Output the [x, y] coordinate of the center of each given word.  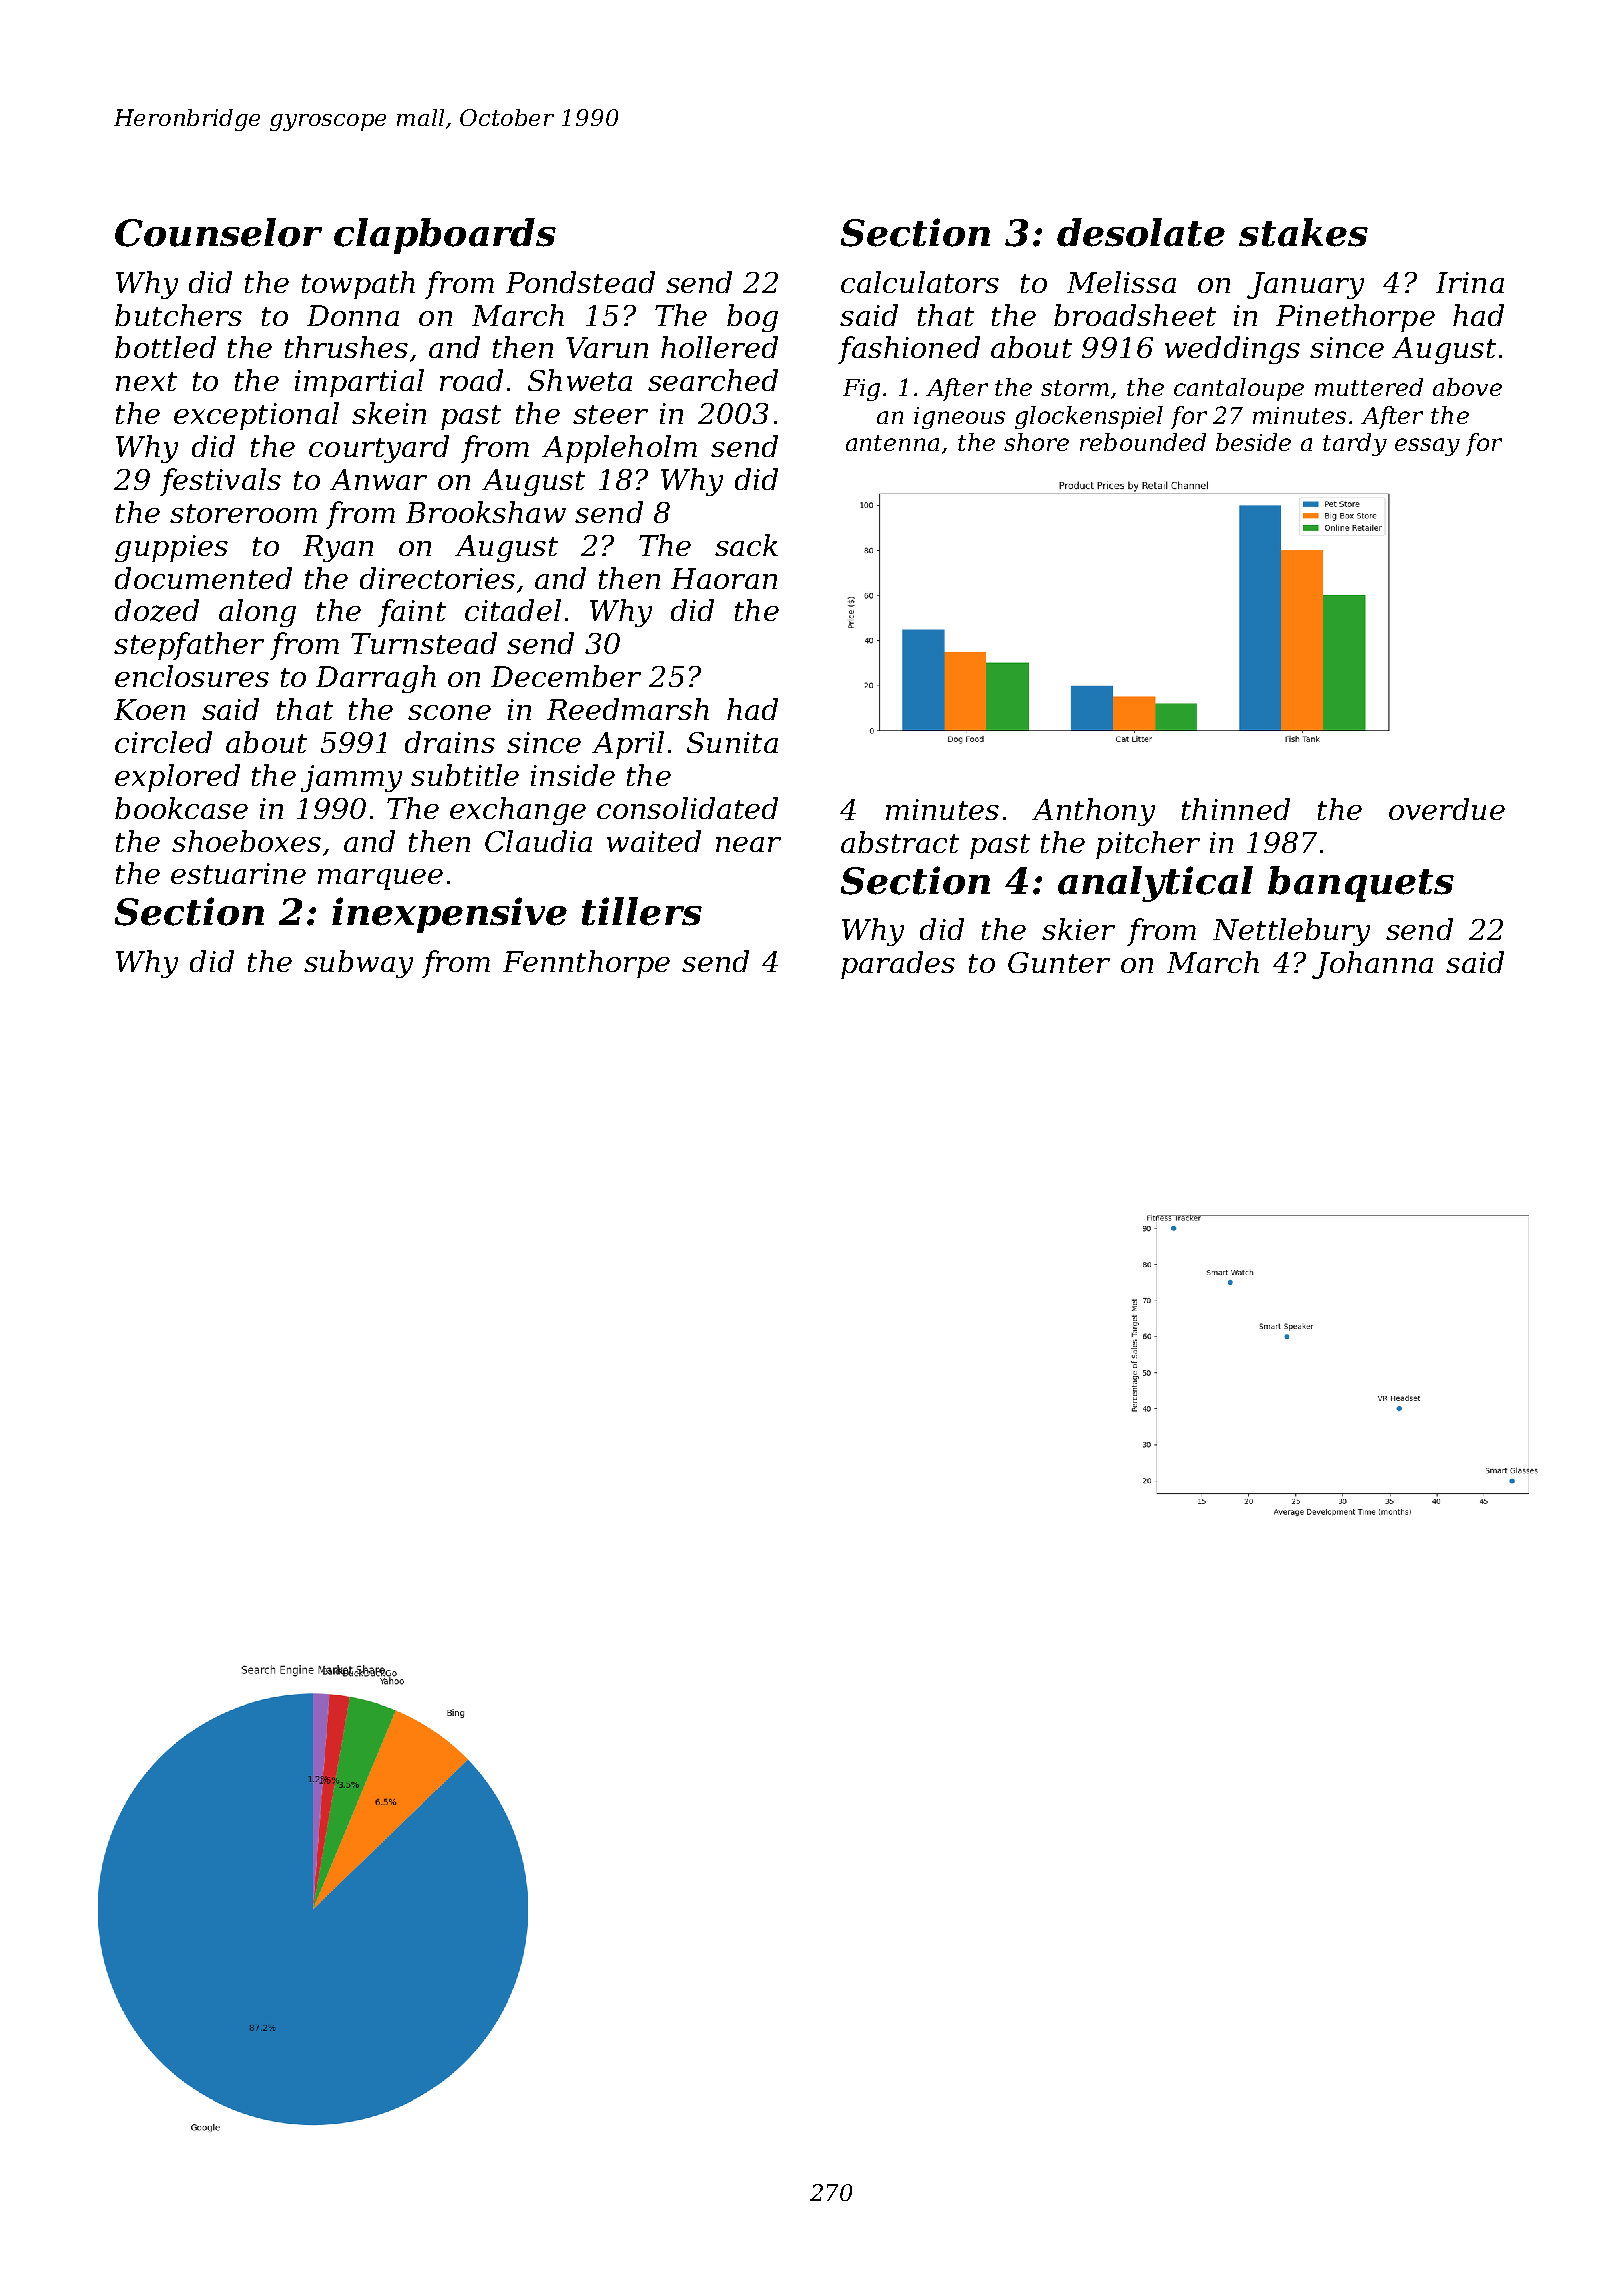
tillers [642, 911]
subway [358, 964]
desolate [1141, 232]
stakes [1303, 232]
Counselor [218, 232]
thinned [1236, 809]
